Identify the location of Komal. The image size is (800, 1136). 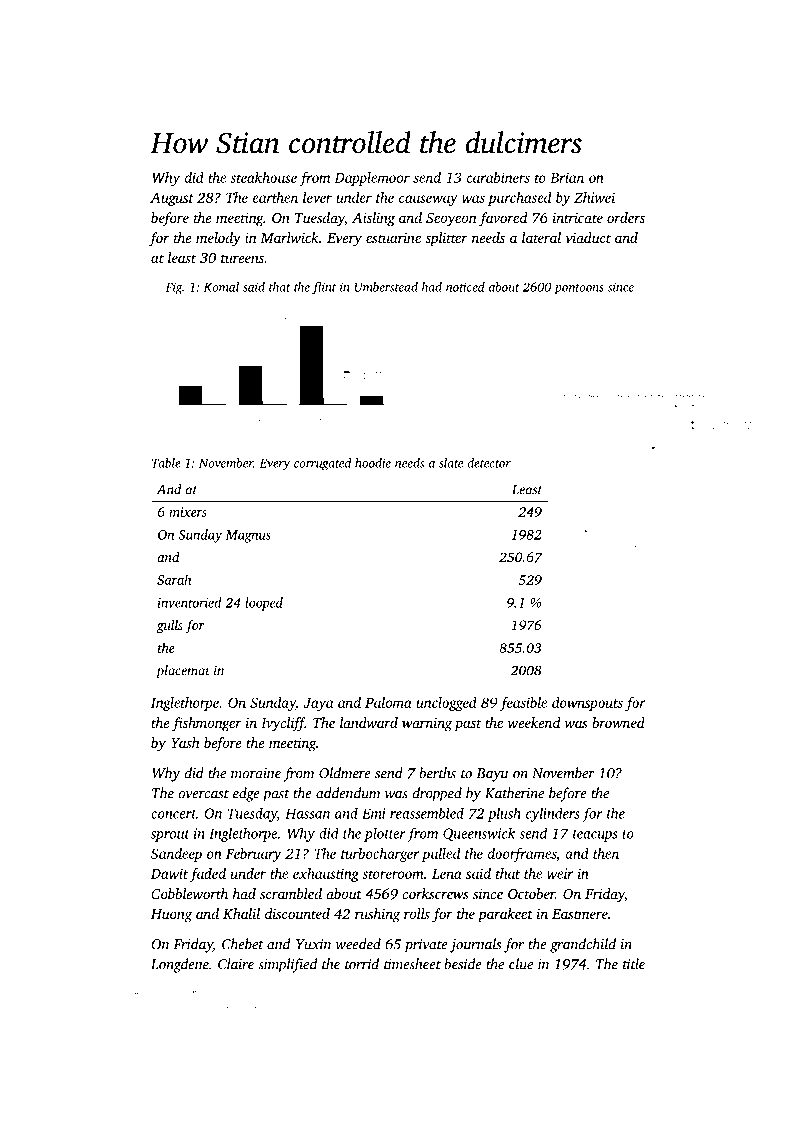
(221, 287).
